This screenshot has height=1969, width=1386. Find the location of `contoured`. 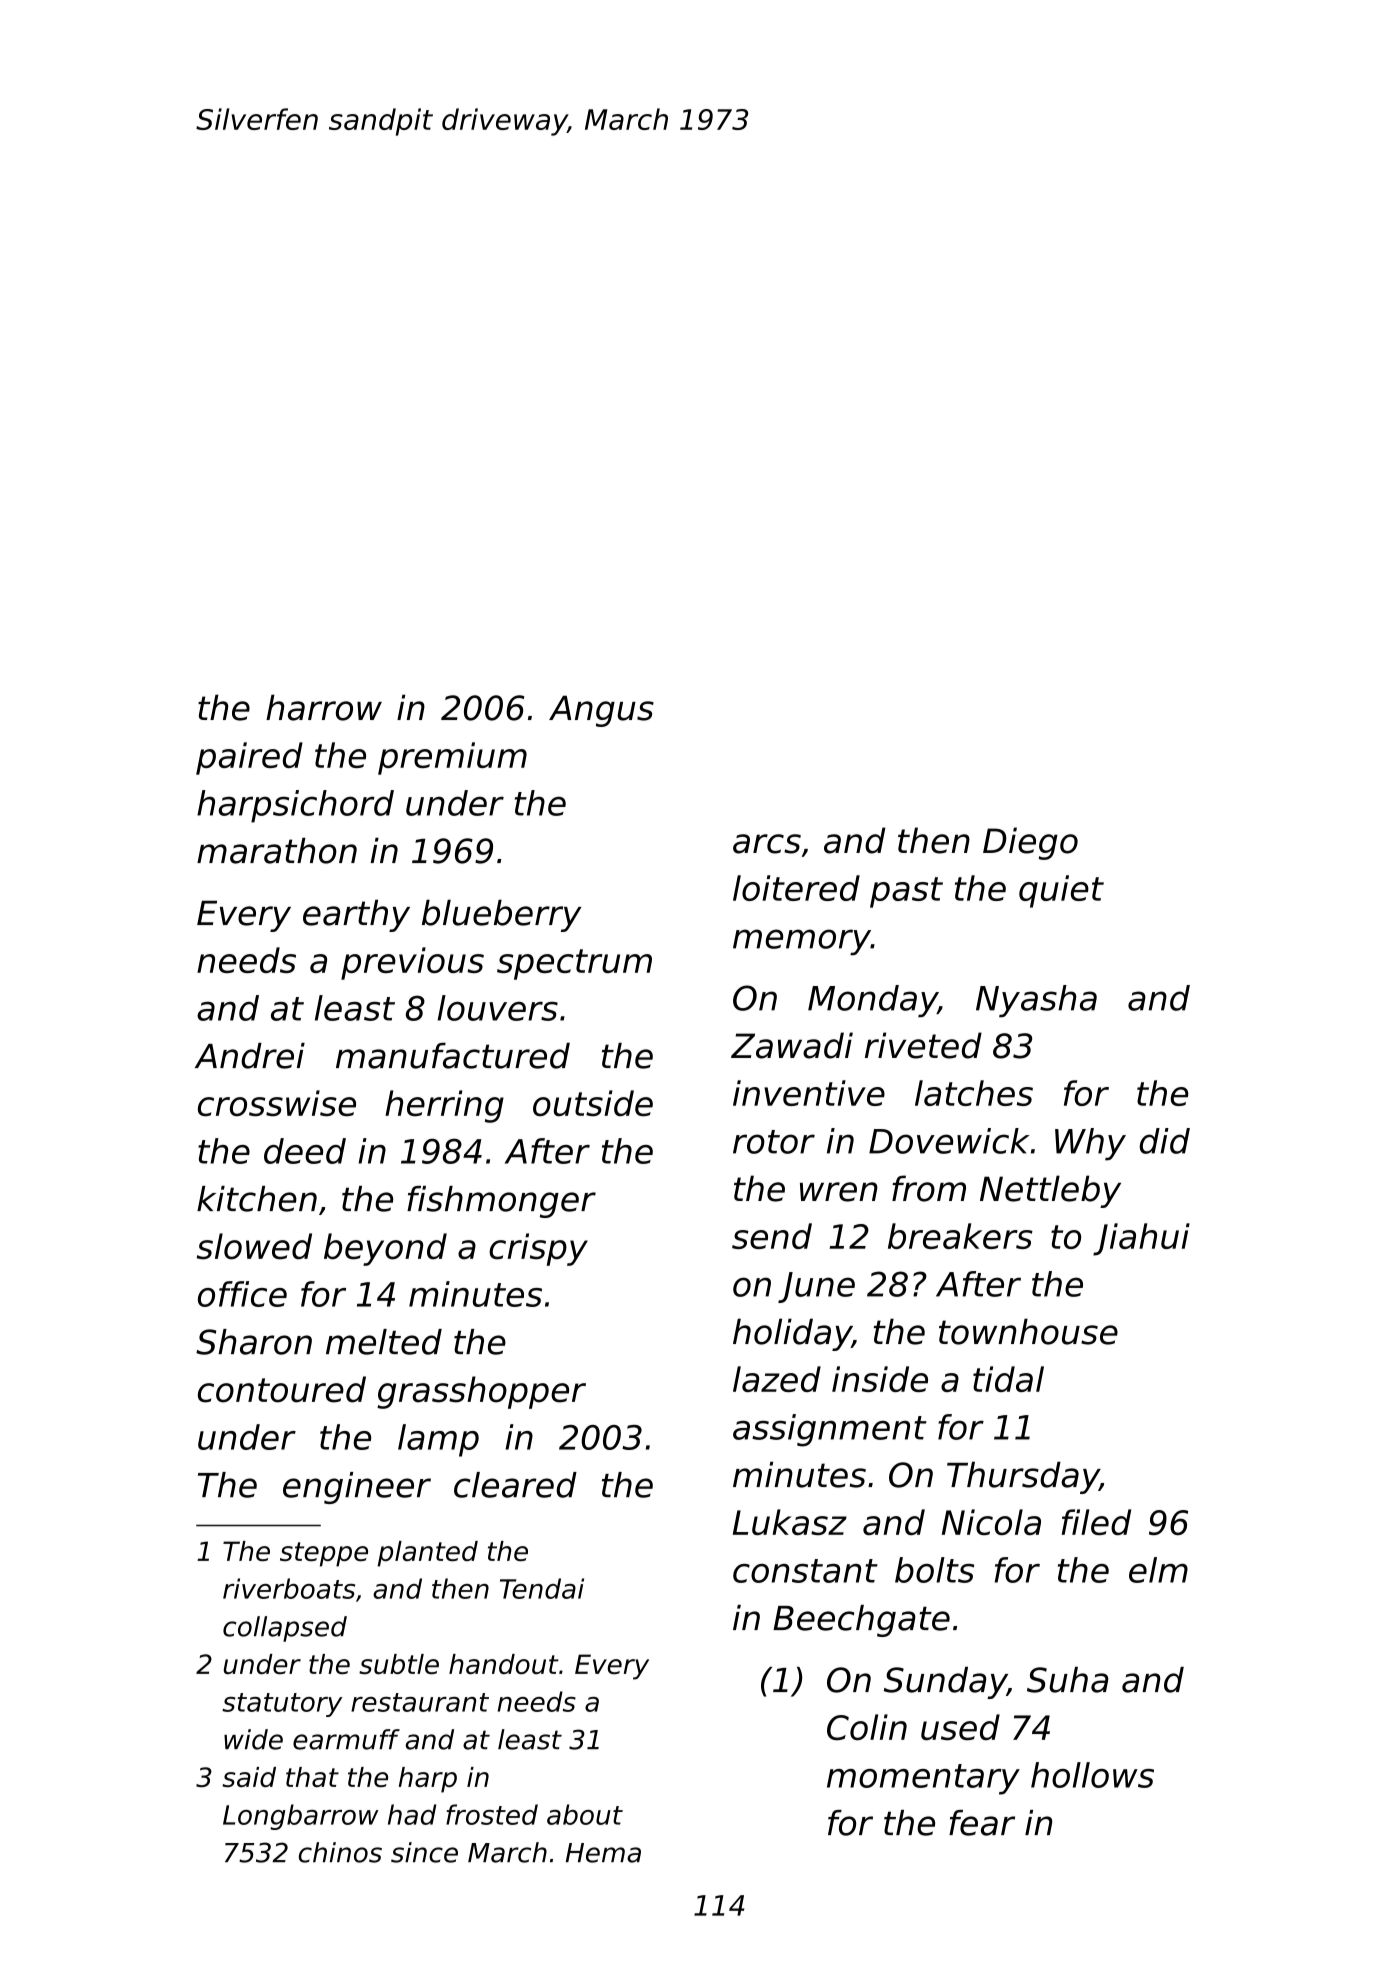

contoured is located at coordinates (282, 1389).
